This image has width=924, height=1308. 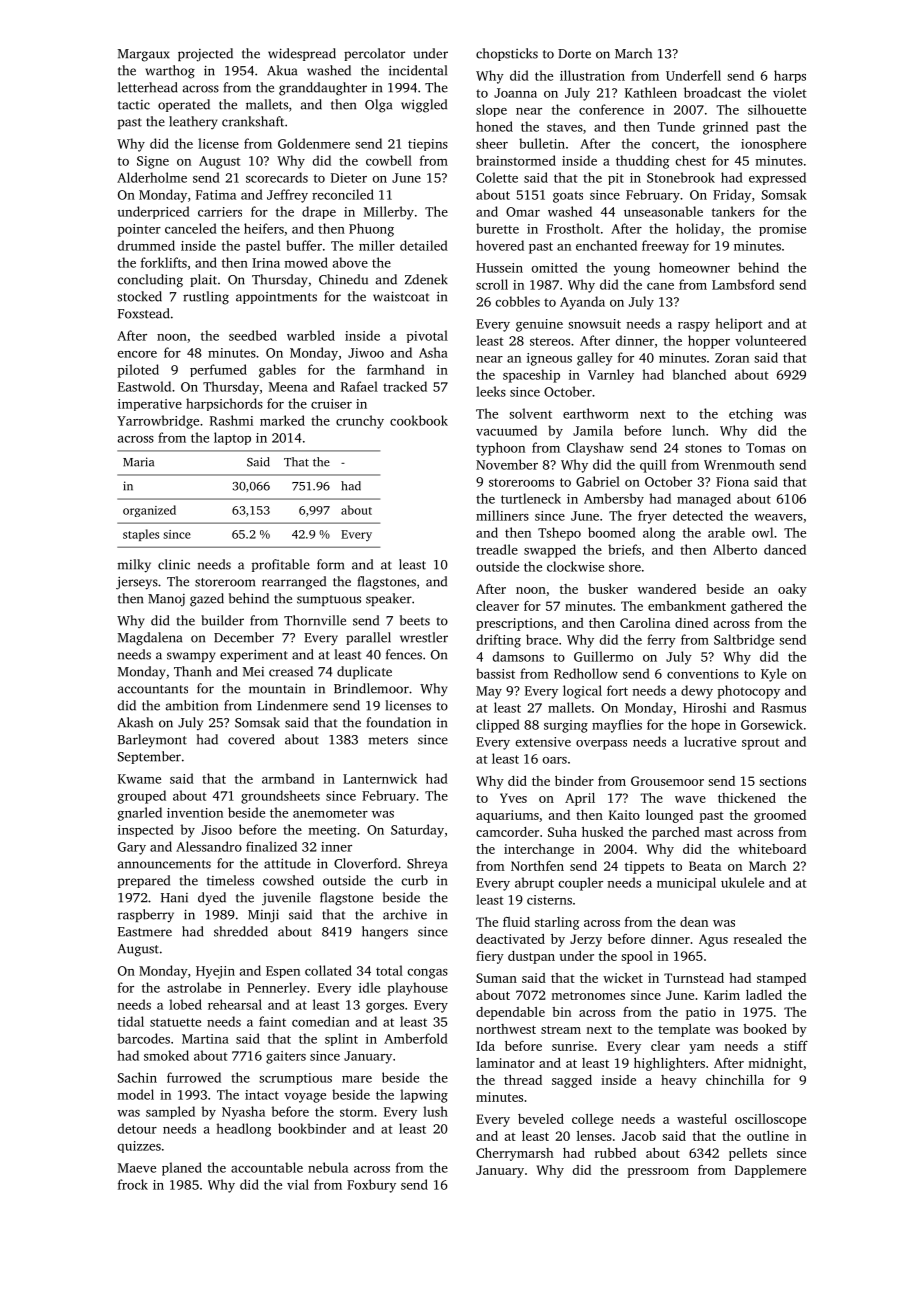 What do you see at coordinates (418, 70) in the image?
I see `incidental` at bounding box center [418, 70].
